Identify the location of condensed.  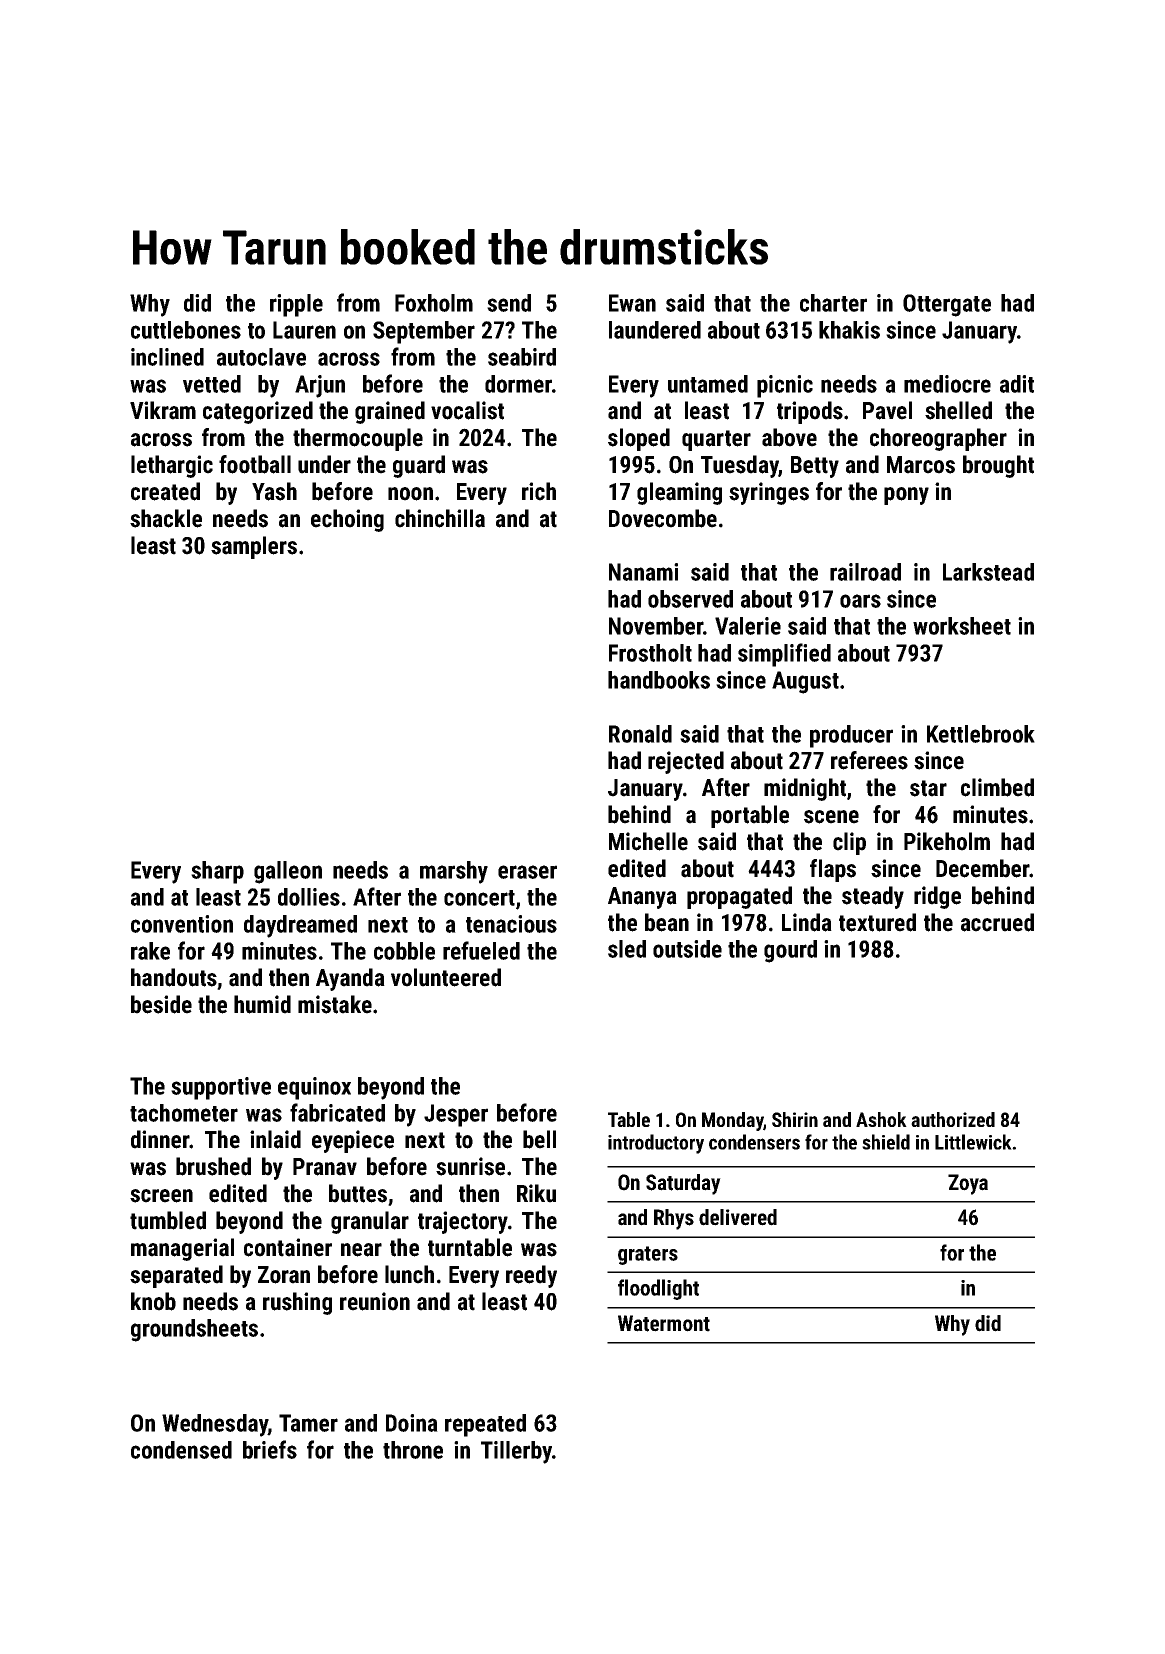
(181, 1450).
